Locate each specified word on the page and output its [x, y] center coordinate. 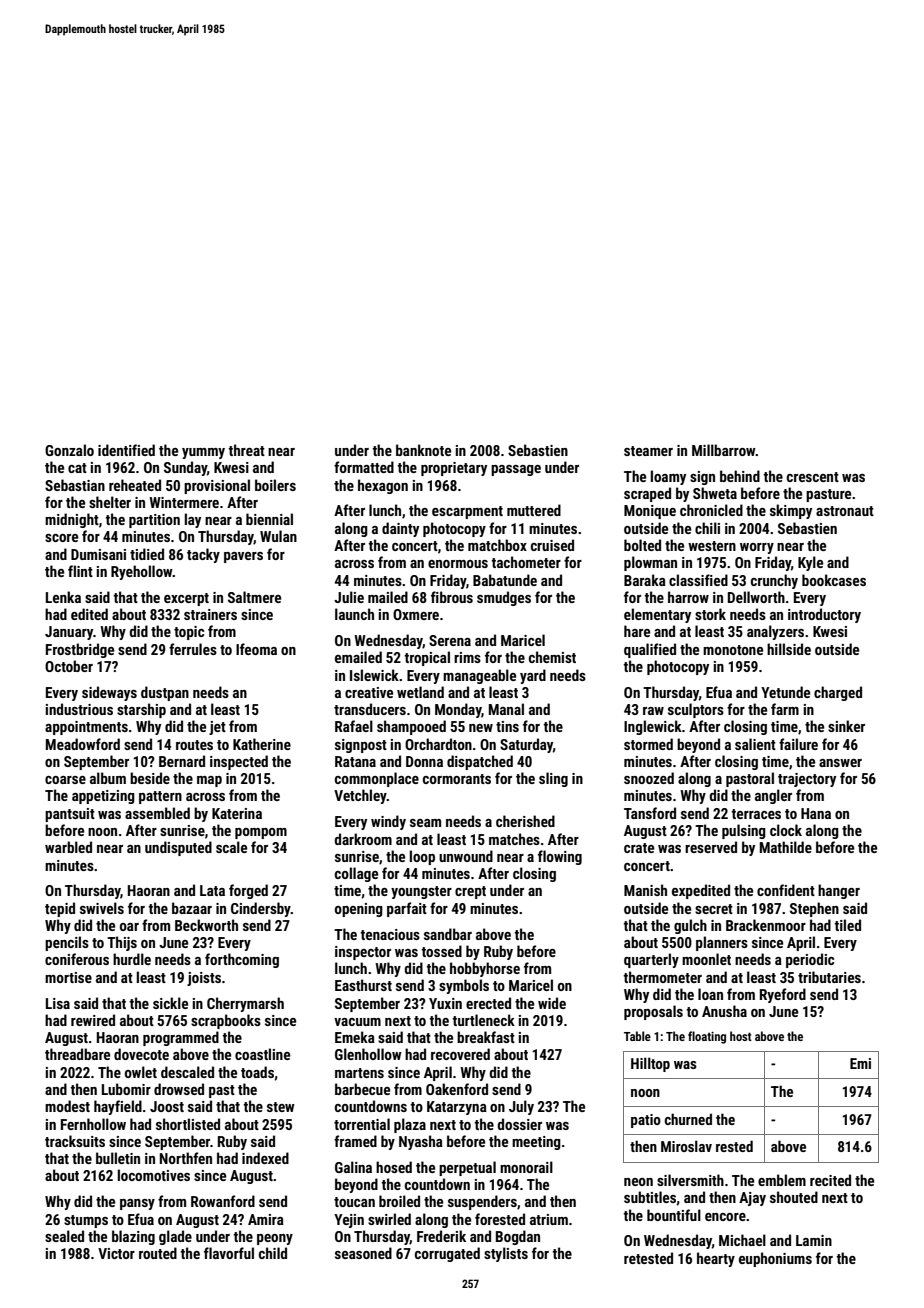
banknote [423, 450]
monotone [733, 650]
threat [246, 450]
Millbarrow [724, 450]
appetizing [103, 797]
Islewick [374, 675]
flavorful [229, 1253]
